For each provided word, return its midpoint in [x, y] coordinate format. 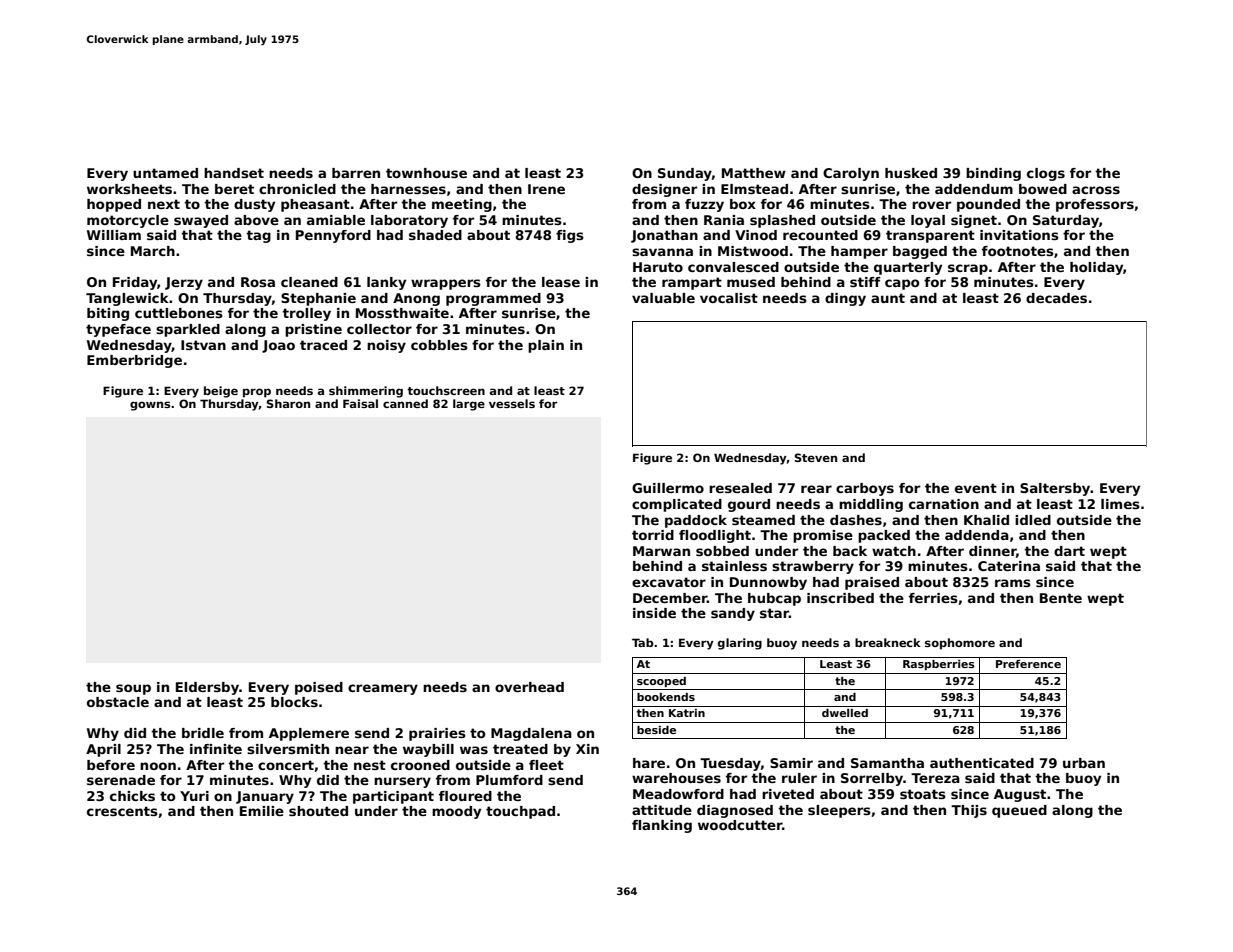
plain [546, 346]
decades [1056, 298]
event [976, 488]
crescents [122, 811]
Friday [135, 283]
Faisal [360, 403]
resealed [740, 488]
